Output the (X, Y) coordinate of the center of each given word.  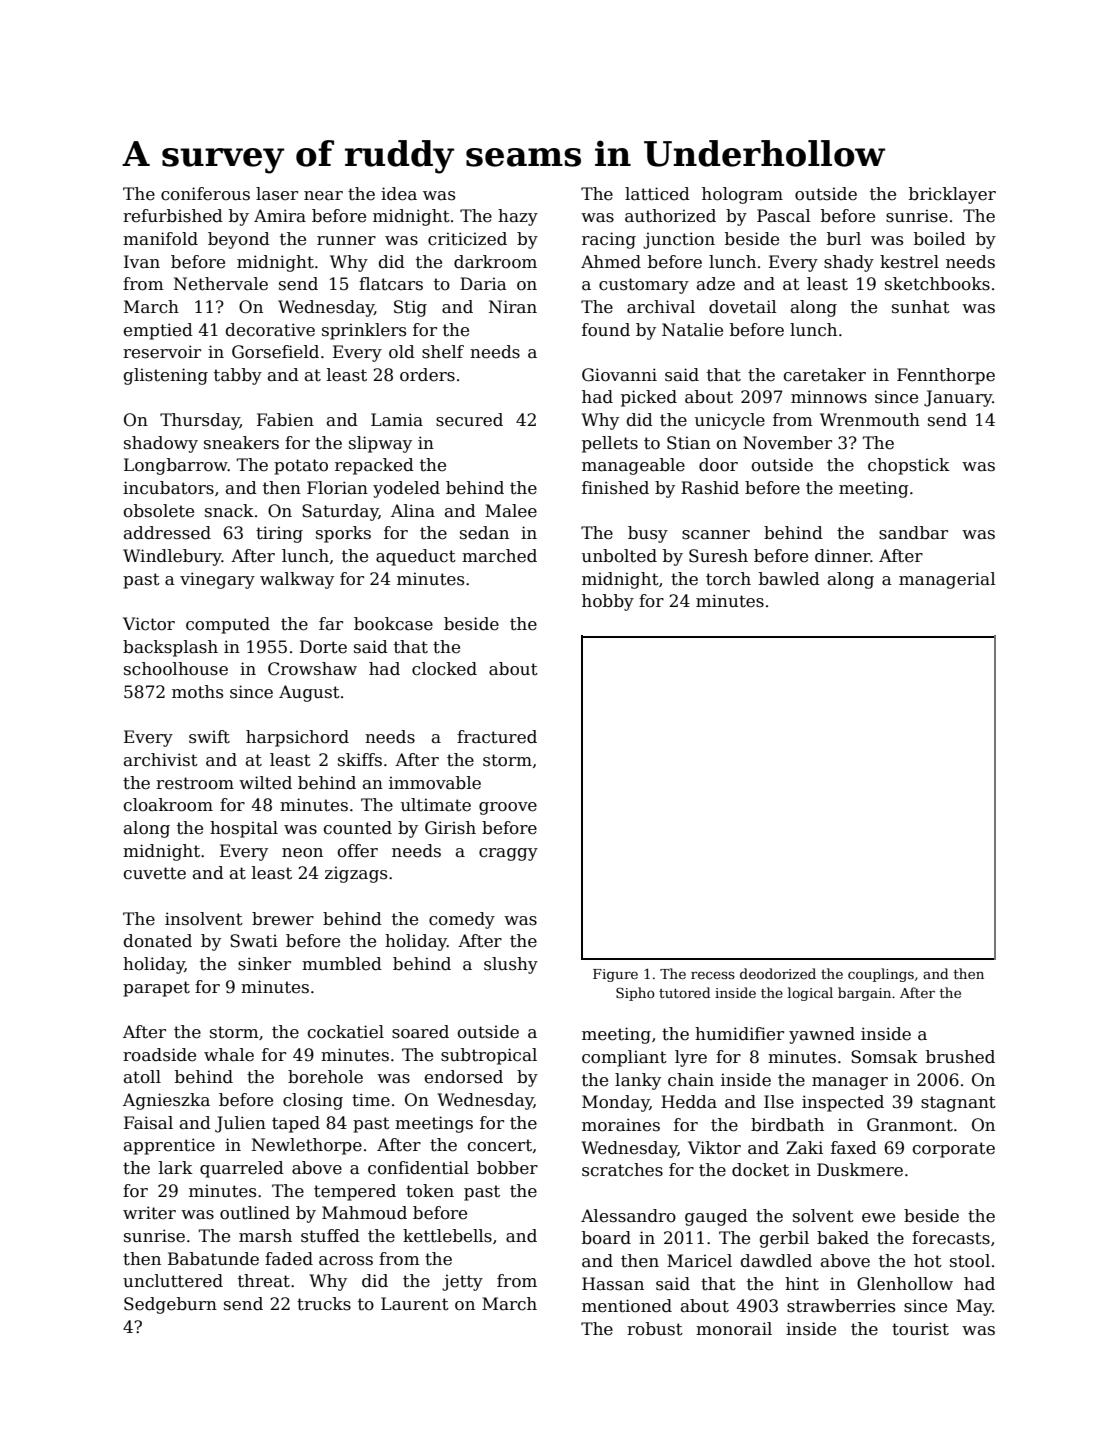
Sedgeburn (170, 1305)
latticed (657, 194)
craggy (508, 854)
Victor (149, 624)
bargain (864, 994)
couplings (881, 975)
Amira (280, 215)
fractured (497, 737)
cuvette (155, 873)
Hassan (613, 1284)
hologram (742, 195)
